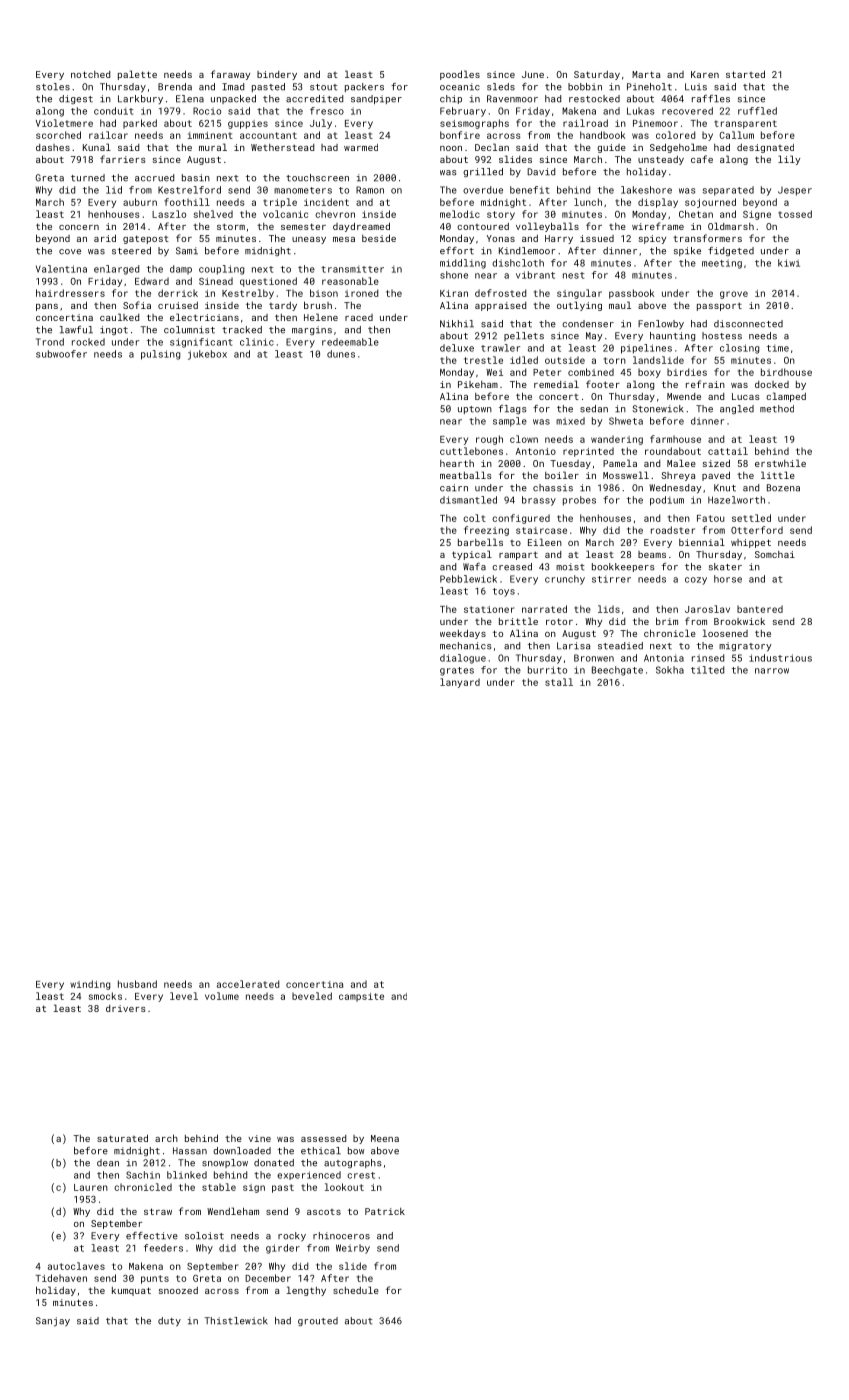  I want to click on stall, so click(559, 682).
